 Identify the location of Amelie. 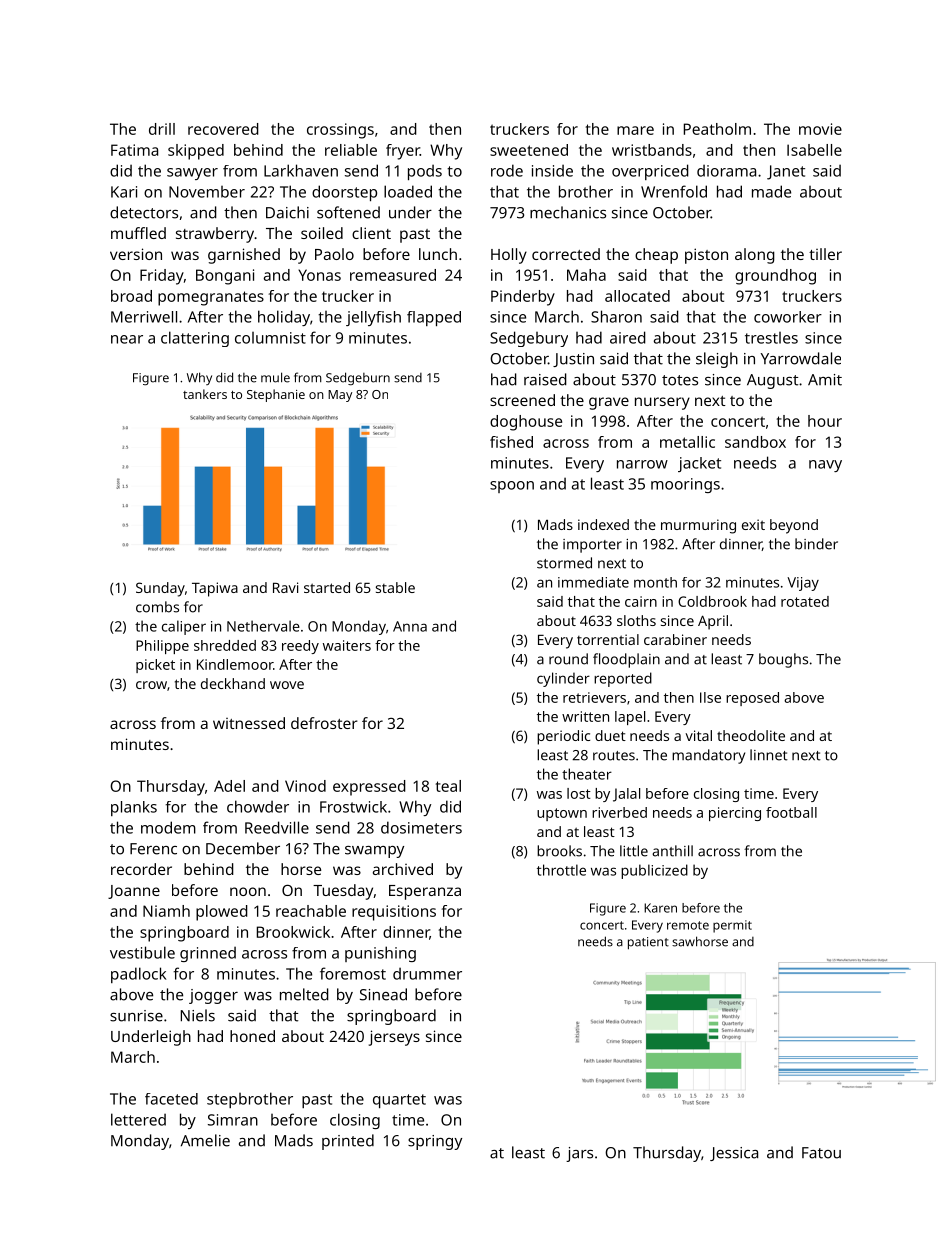
(205, 1140).
